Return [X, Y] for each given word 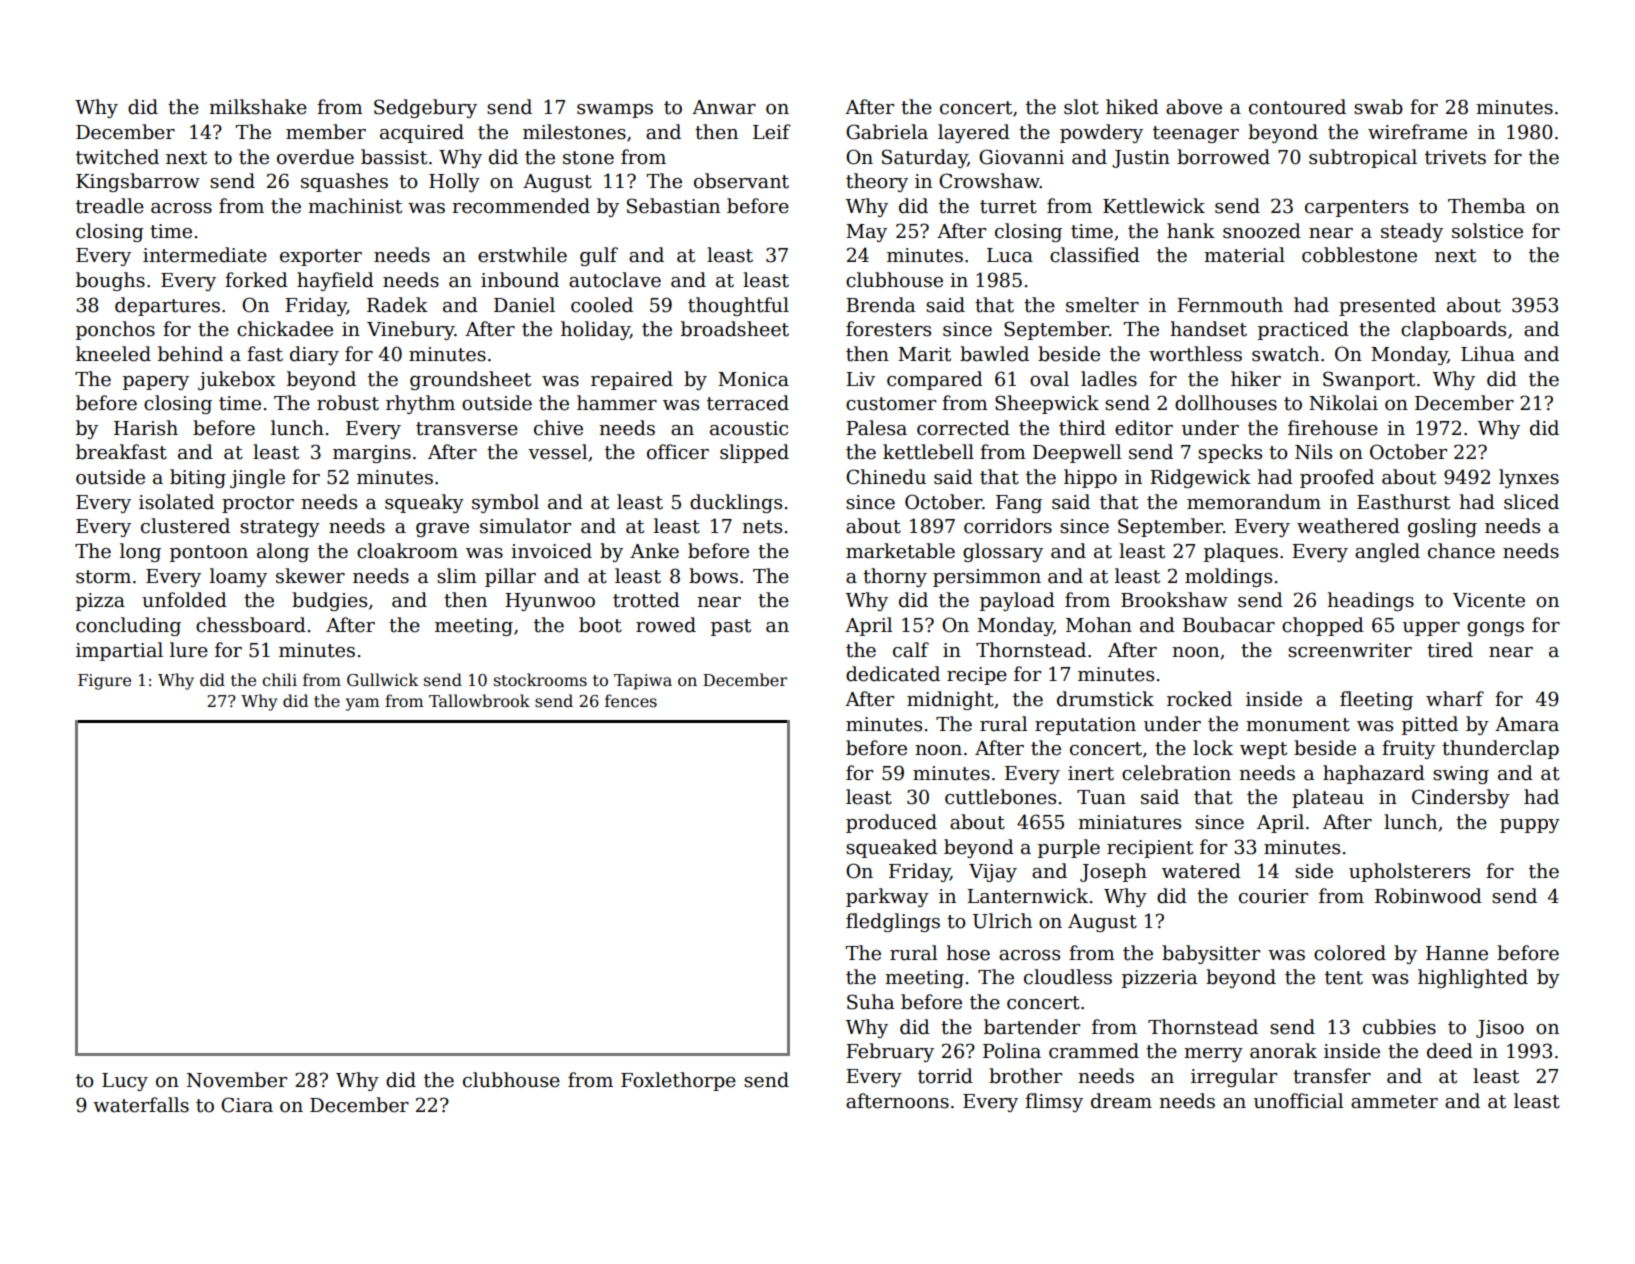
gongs [1495, 629]
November [237, 1080]
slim [457, 576]
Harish [146, 428]
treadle [110, 206]
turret [1008, 207]
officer [678, 452]
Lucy [125, 1082]
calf [911, 650]
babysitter [1211, 954]
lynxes [1529, 478]
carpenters [1356, 208]
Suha [870, 1002]
